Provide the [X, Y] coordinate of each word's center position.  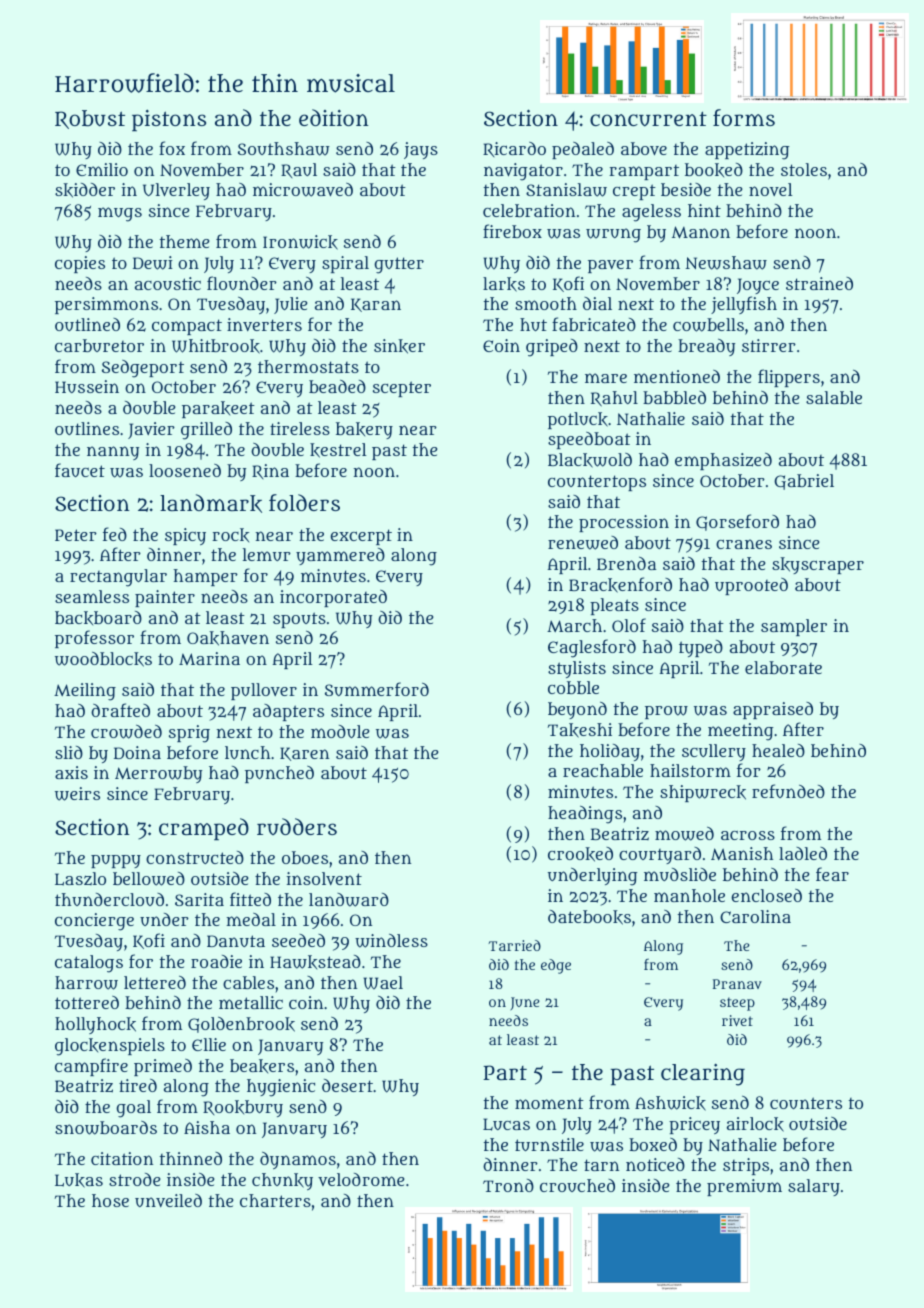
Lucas [506, 1124]
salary [814, 1187]
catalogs [89, 964]
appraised [773, 710]
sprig [189, 734]
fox [172, 148]
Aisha [207, 1127]
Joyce [758, 286]
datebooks [589, 917]
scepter [402, 389]
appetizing [747, 151]
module [340, 731]
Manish [742, 853]
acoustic [168, 283]
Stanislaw [566, 190]
